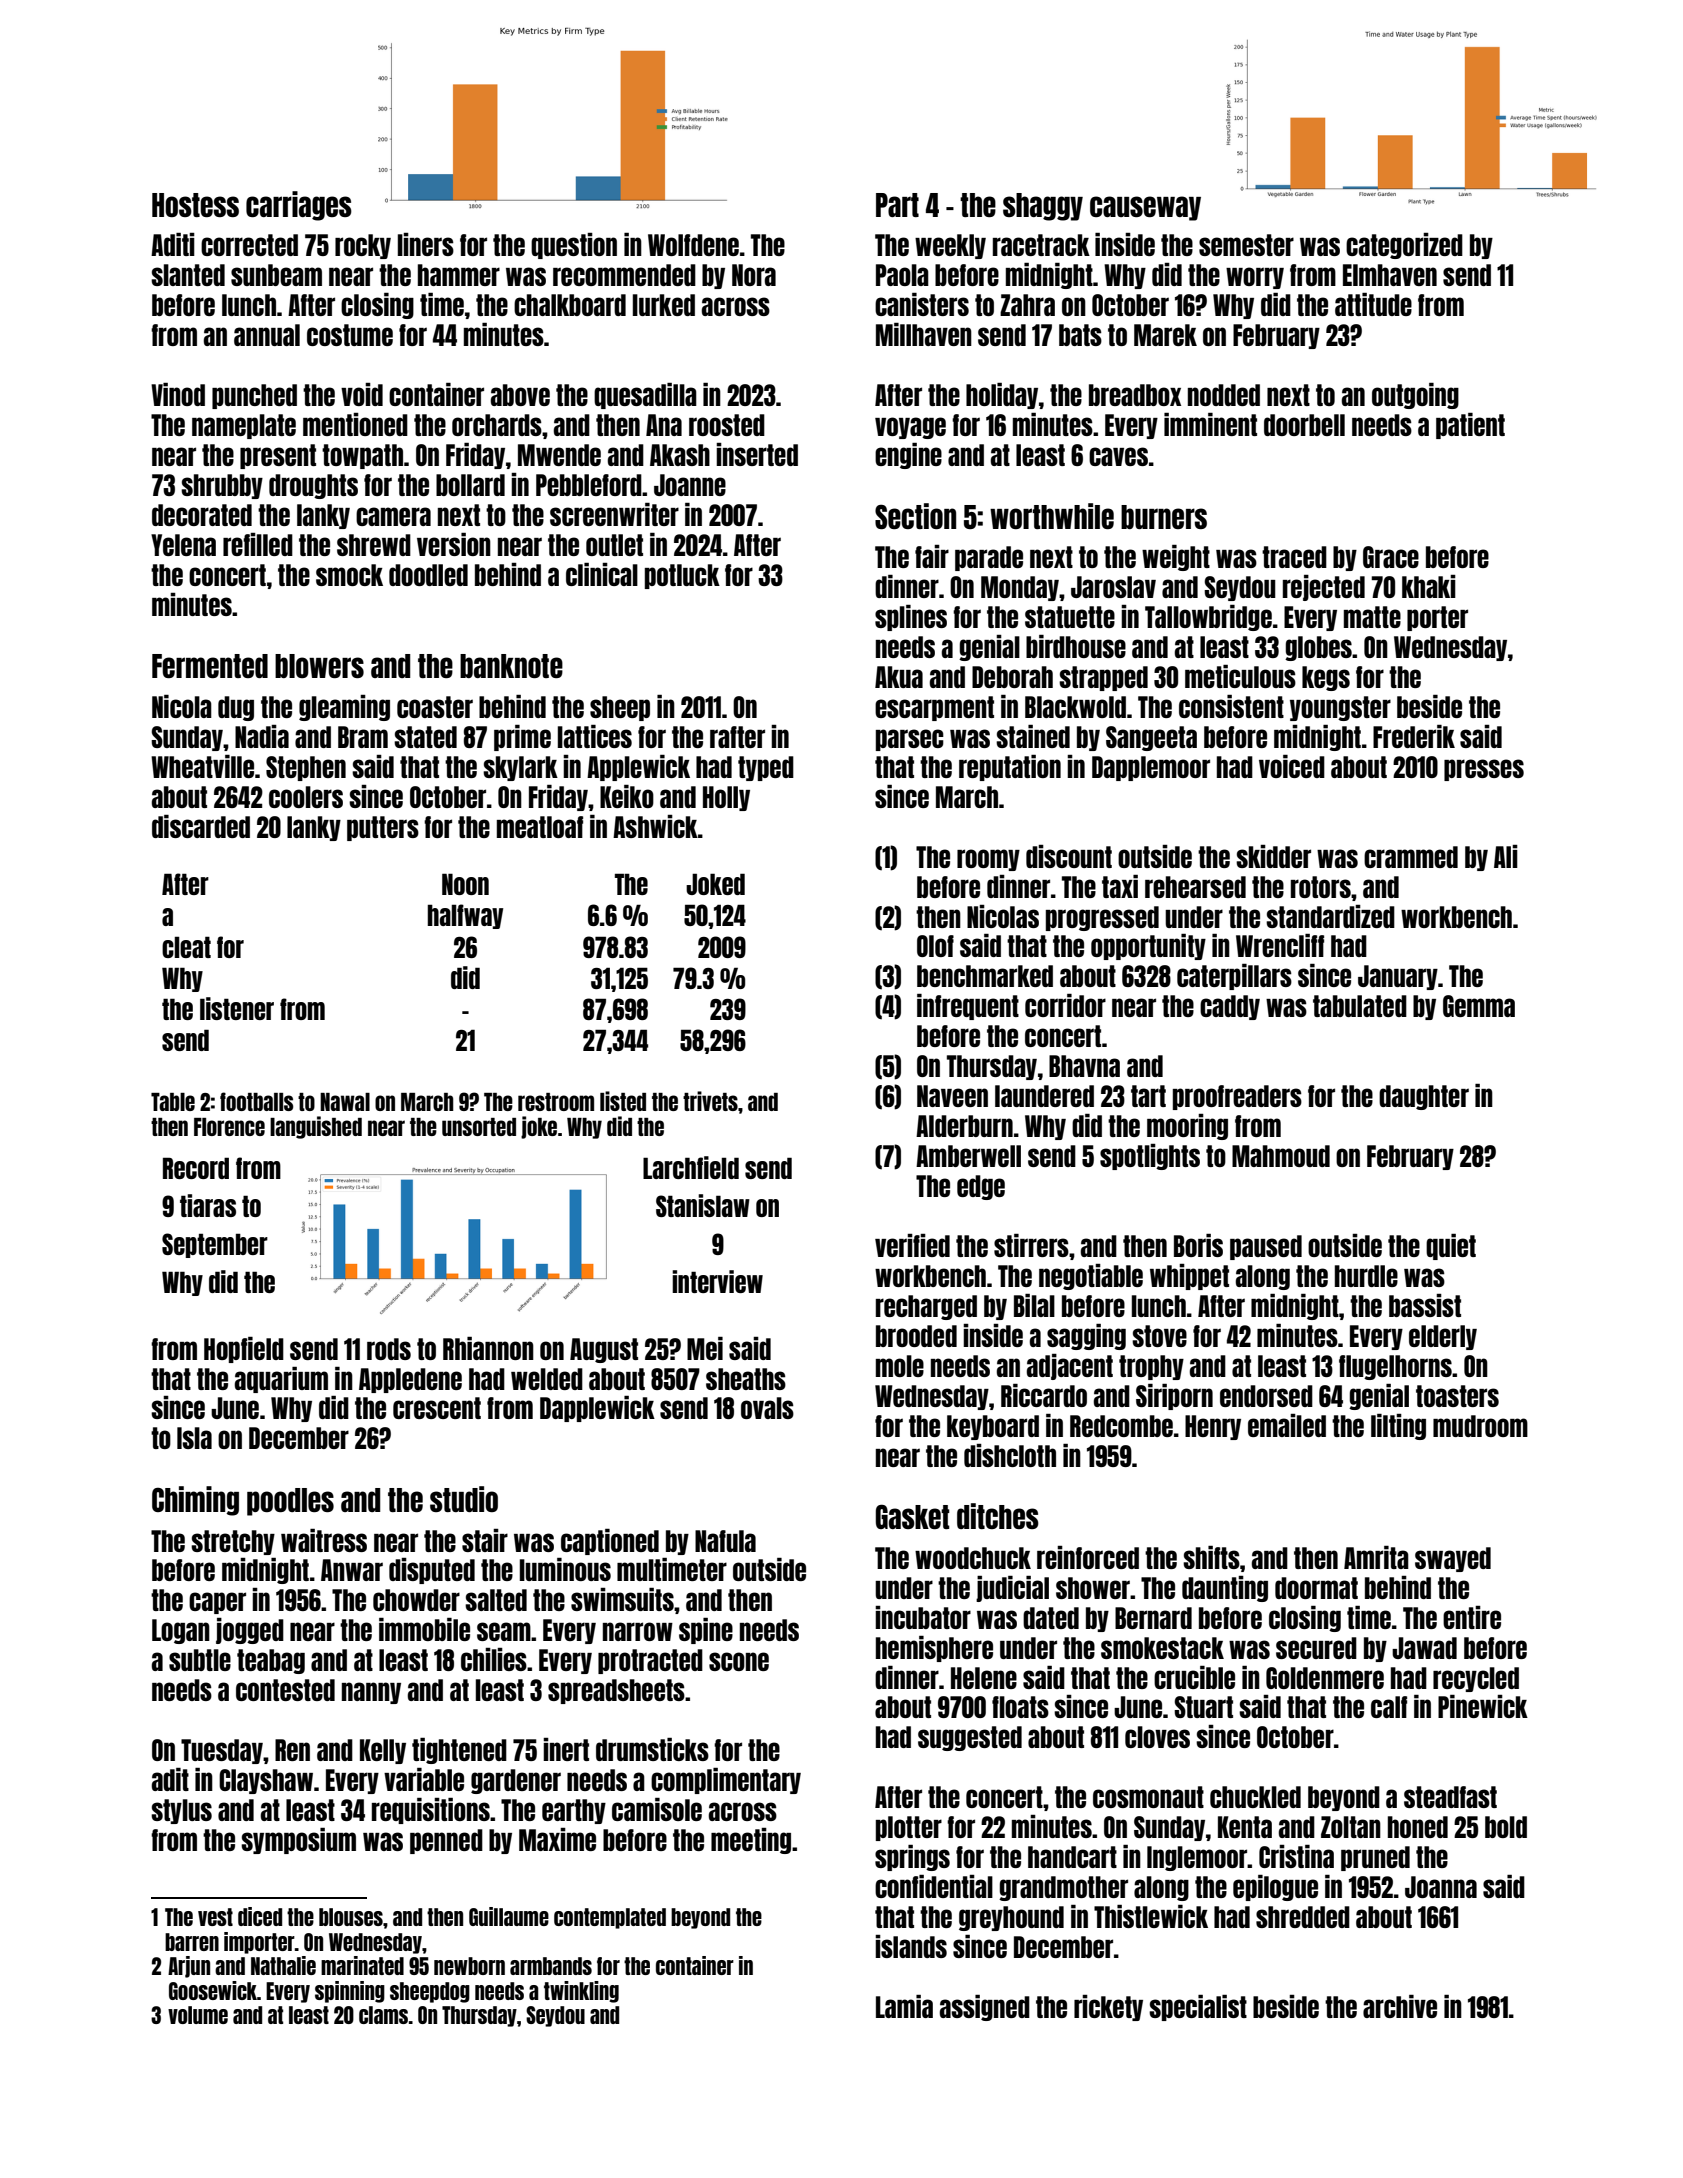 Image resolution: width=1683 pixels, height=2178 pixels. What do you see at coordinates (1159, 1336) in the image?
I see `stove` at bounding box center [1159, 1336].
